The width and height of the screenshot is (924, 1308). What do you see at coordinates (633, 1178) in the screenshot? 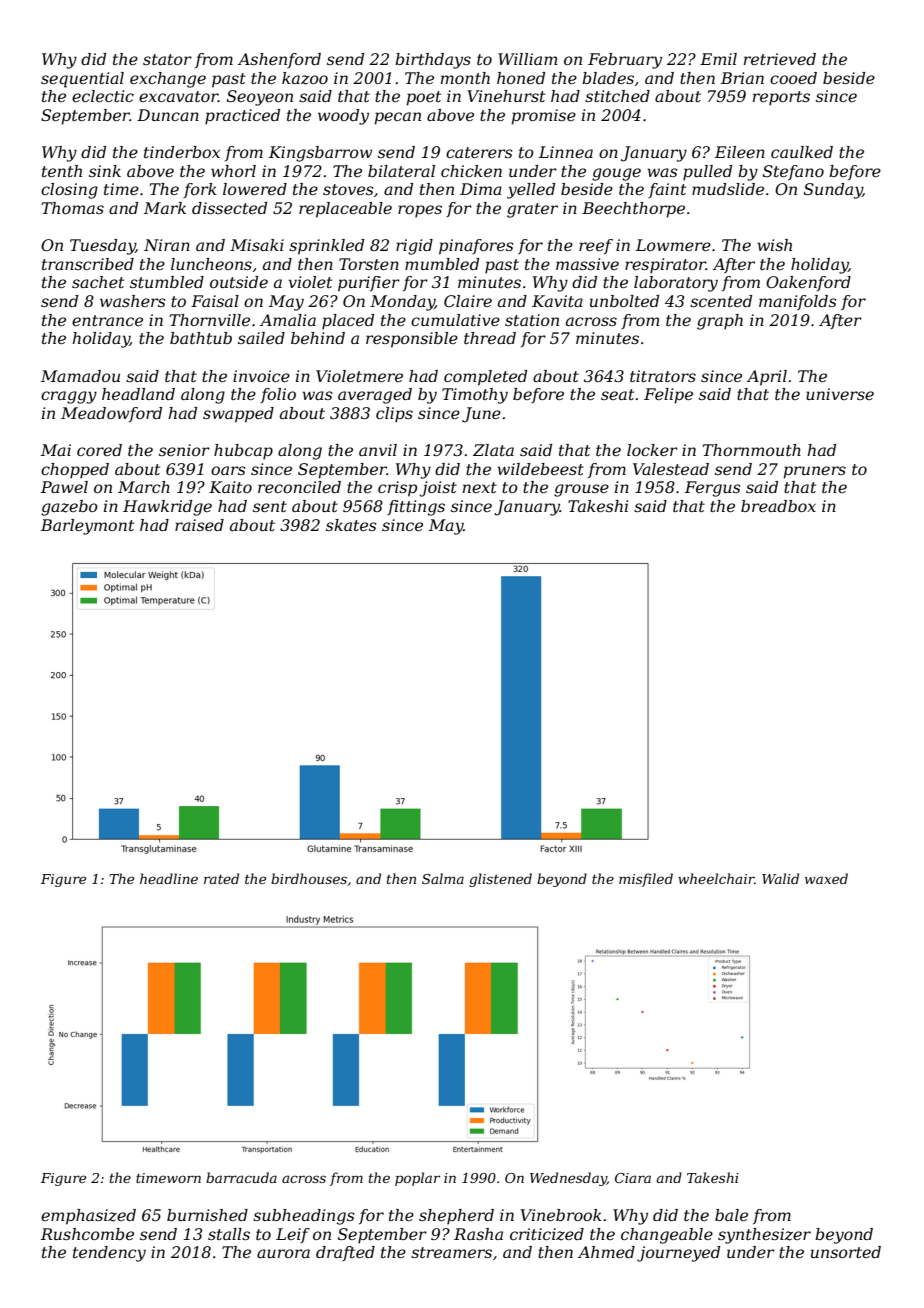
I see `Ciara` at bounding box center [633, 1178].
